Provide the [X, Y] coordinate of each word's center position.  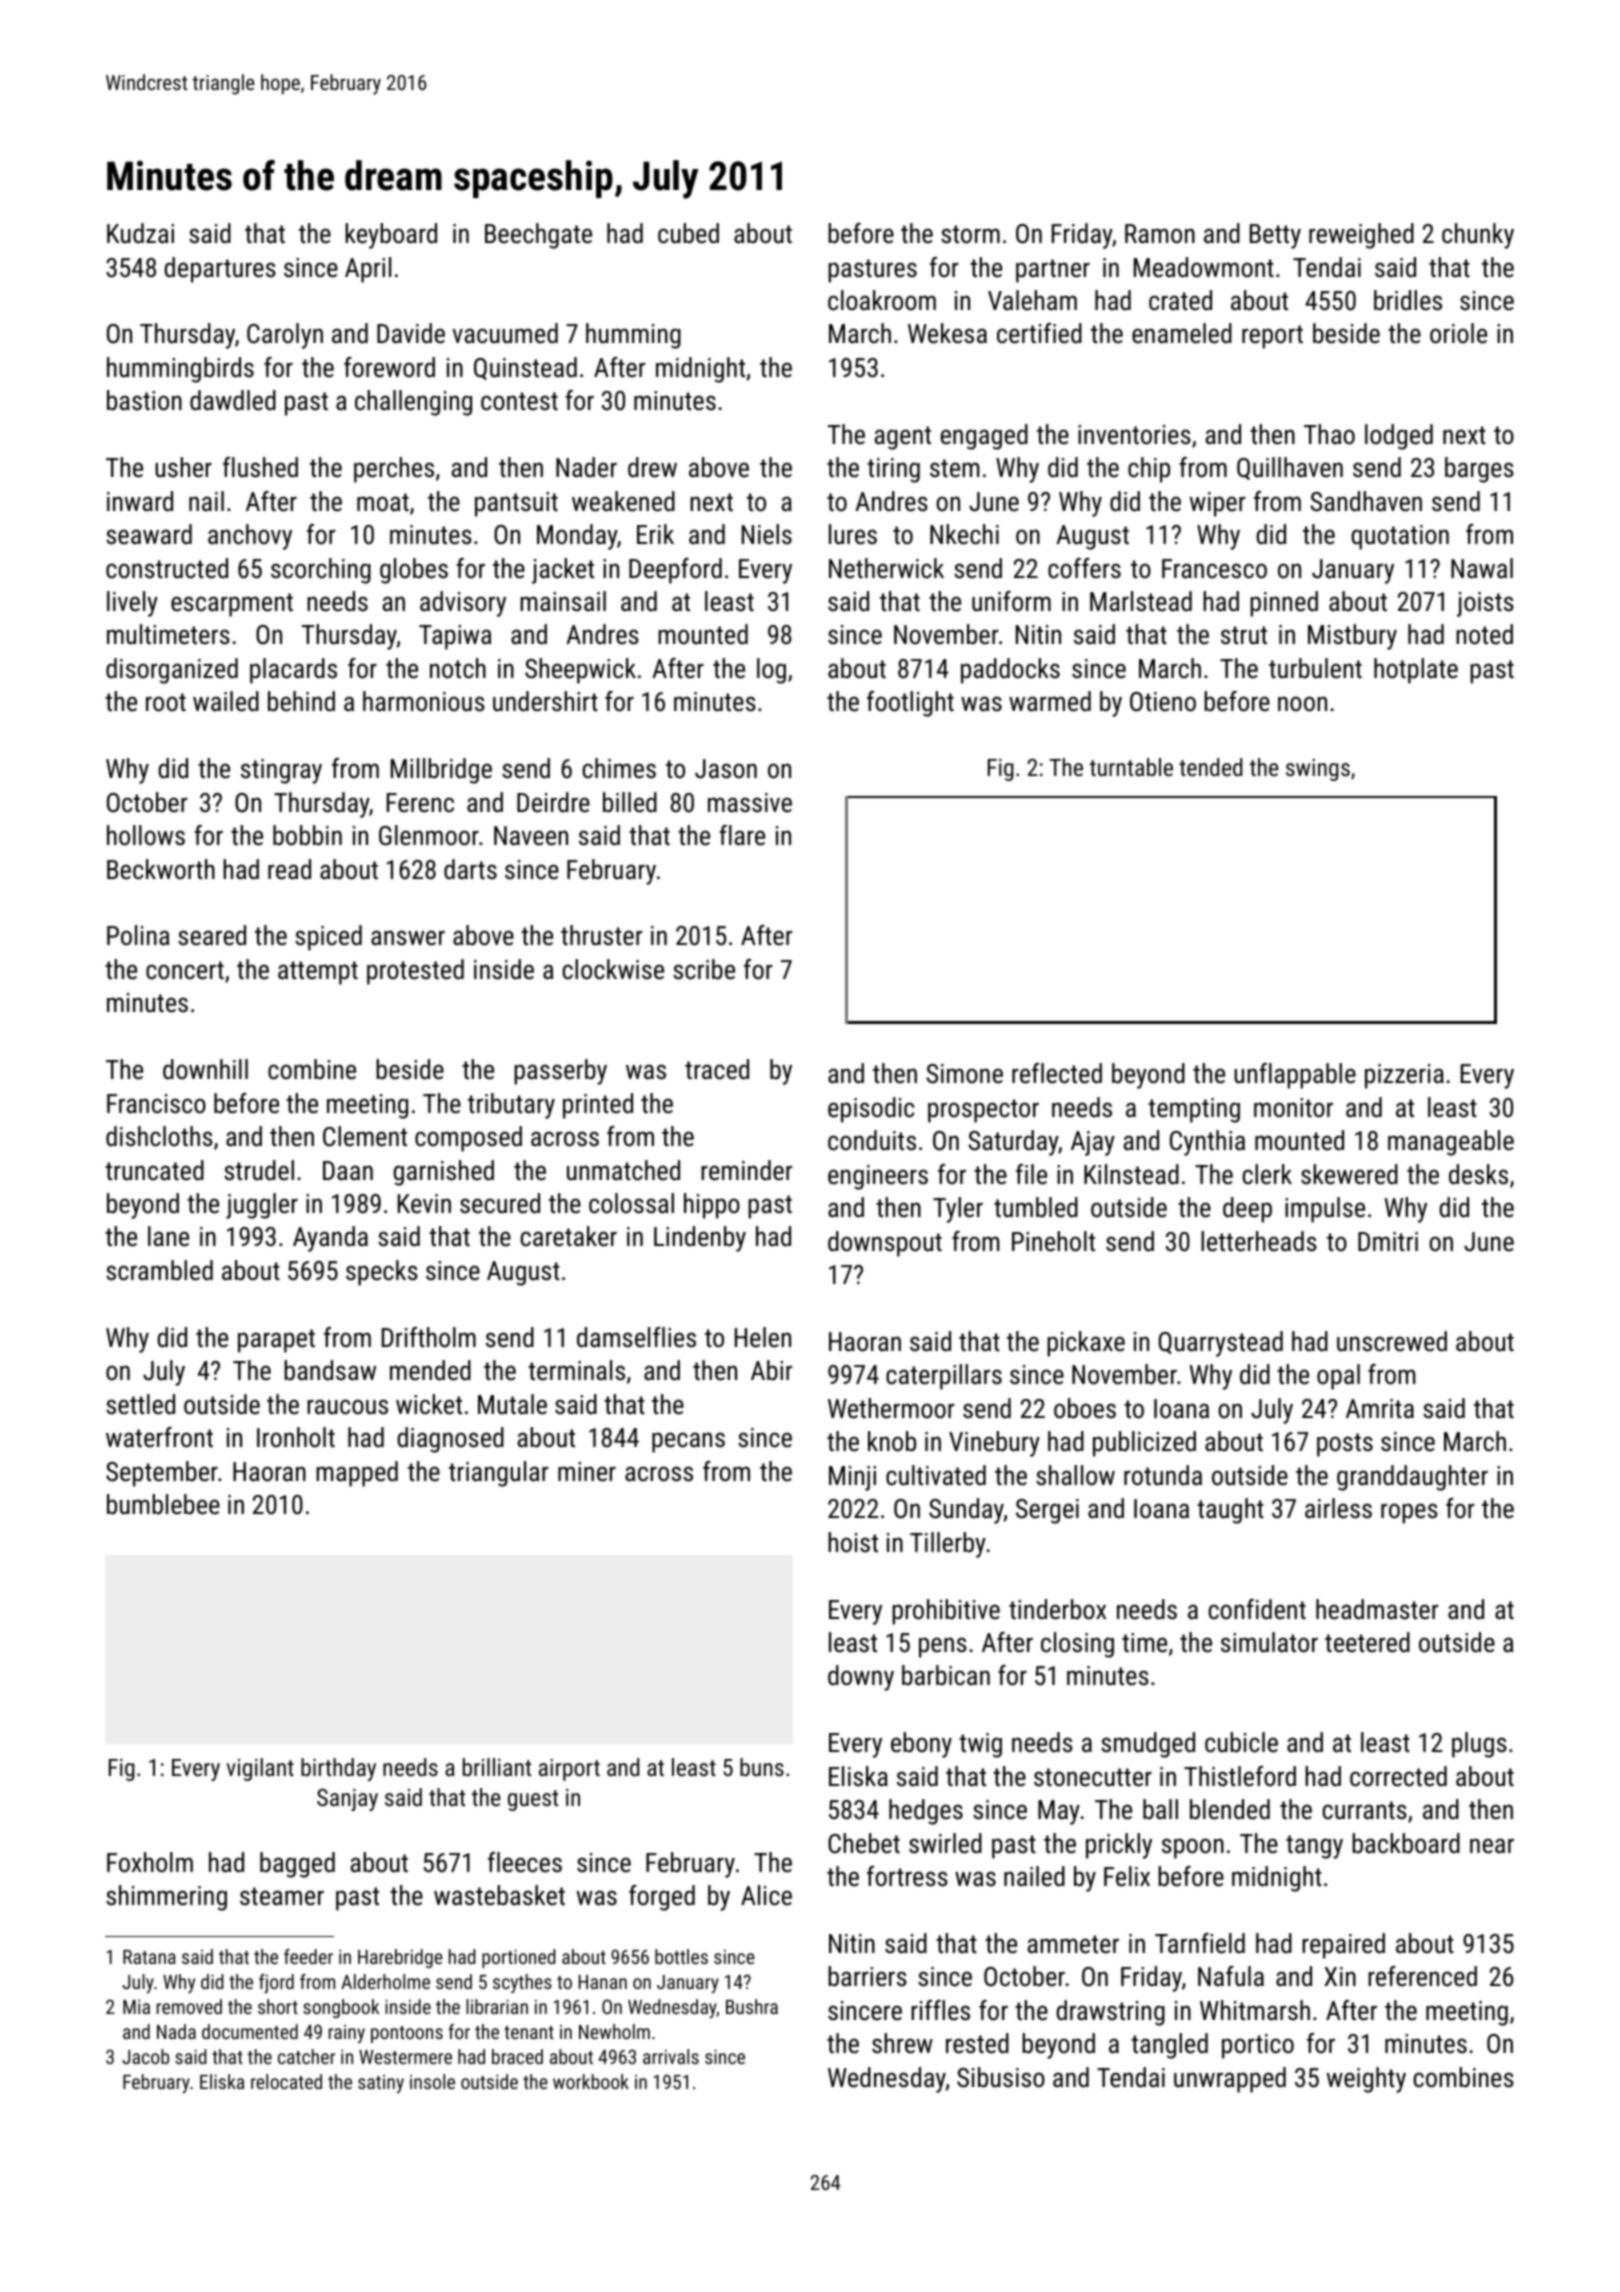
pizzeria [1404, 1076]
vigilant [260, 1769]
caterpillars [944, 1377]
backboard [1406, 1843]
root [166, 702]
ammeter [1073, 1944]
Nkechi [964, 534]
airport [569, 1770]
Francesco [1214, 569]
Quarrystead [1221, 1344]
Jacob [145, 2056]
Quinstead [525, 368]
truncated [154, 1170]
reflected [1057, 1073]
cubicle [1241, 1742]
